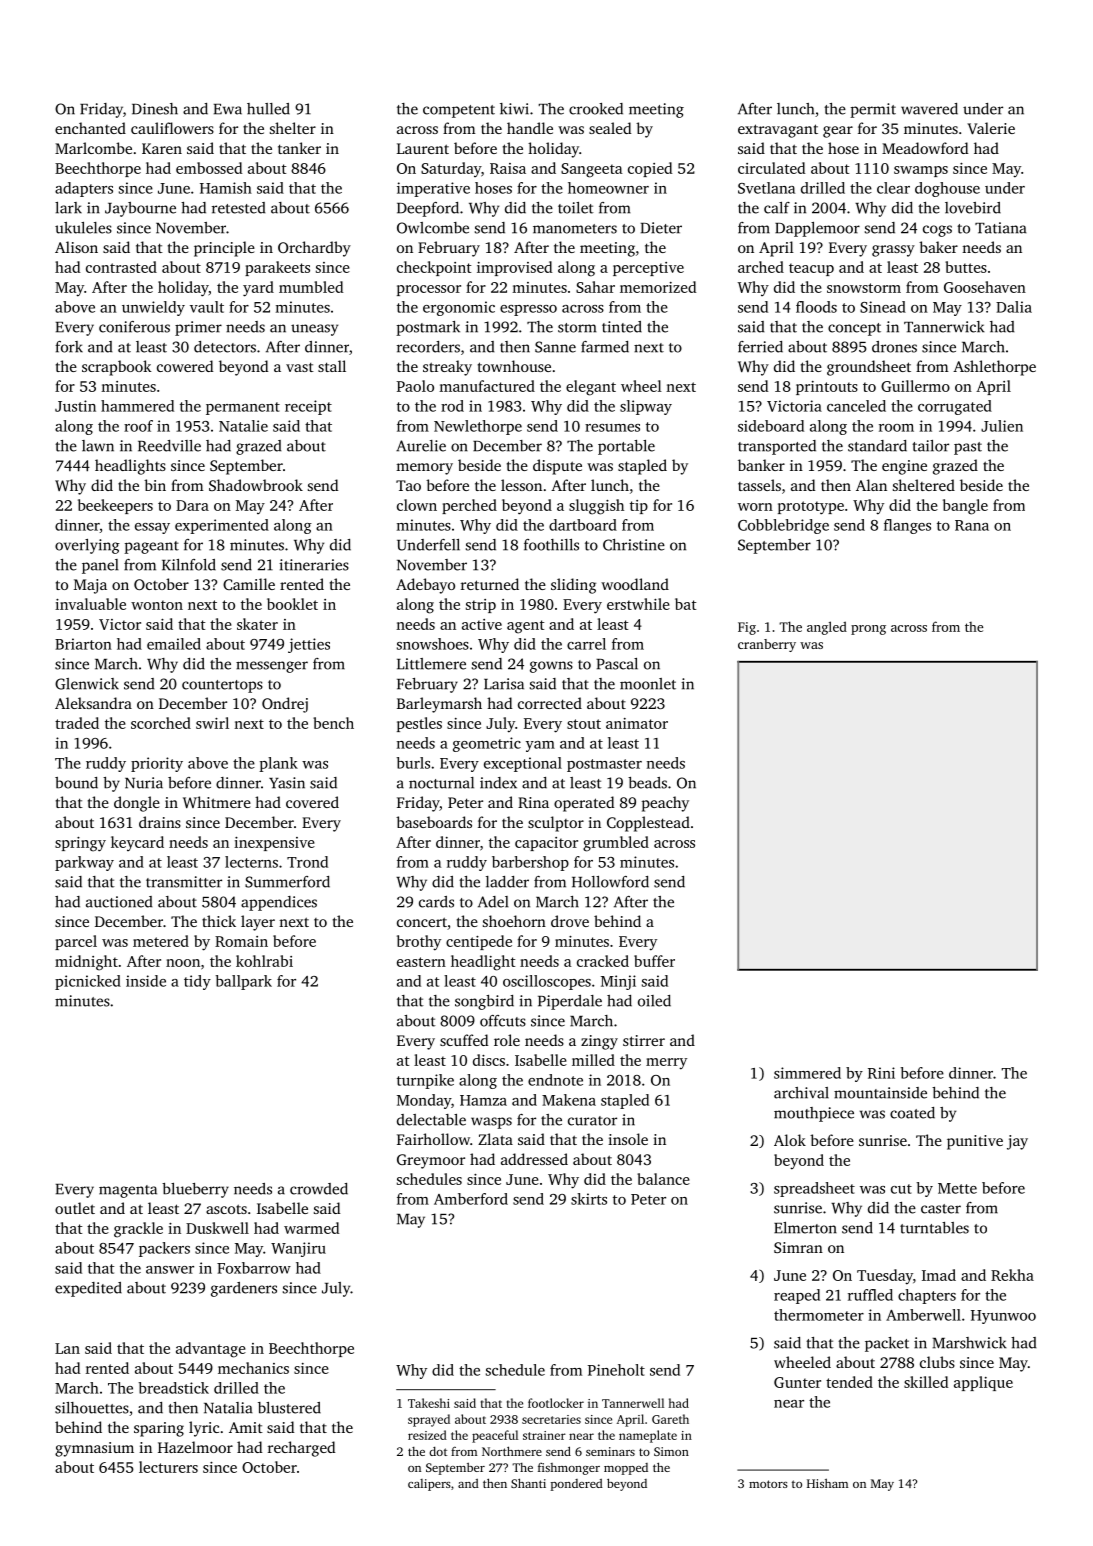 Image resolution: width=1093 pixels, height=1546 pixels. Describe the element at coordinates (308, 407) in the screenshot. I see `receipt` at that location.
